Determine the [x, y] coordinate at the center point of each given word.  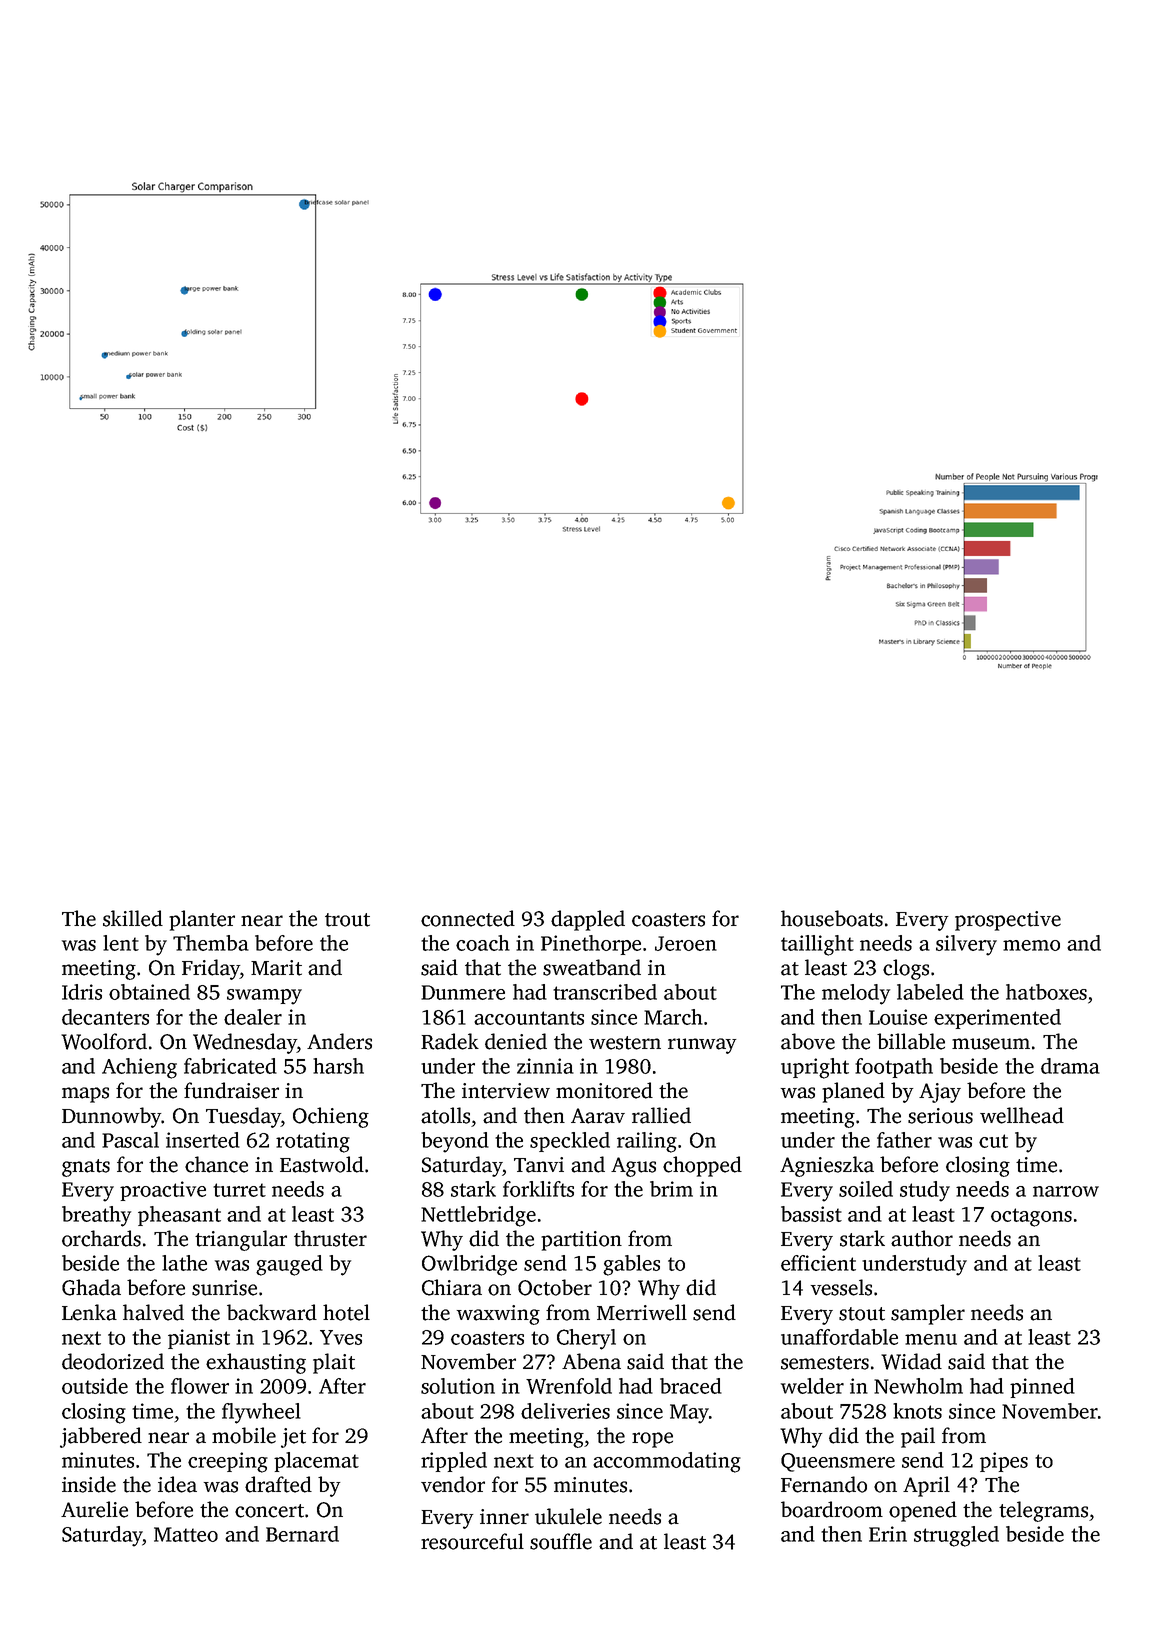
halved [153, 1312]
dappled [588, 920]
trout [347, 920]
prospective [1008, 921]
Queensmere [838, 1462]
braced [691, 1386]
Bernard [302, 1534]
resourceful [472, 1541]
